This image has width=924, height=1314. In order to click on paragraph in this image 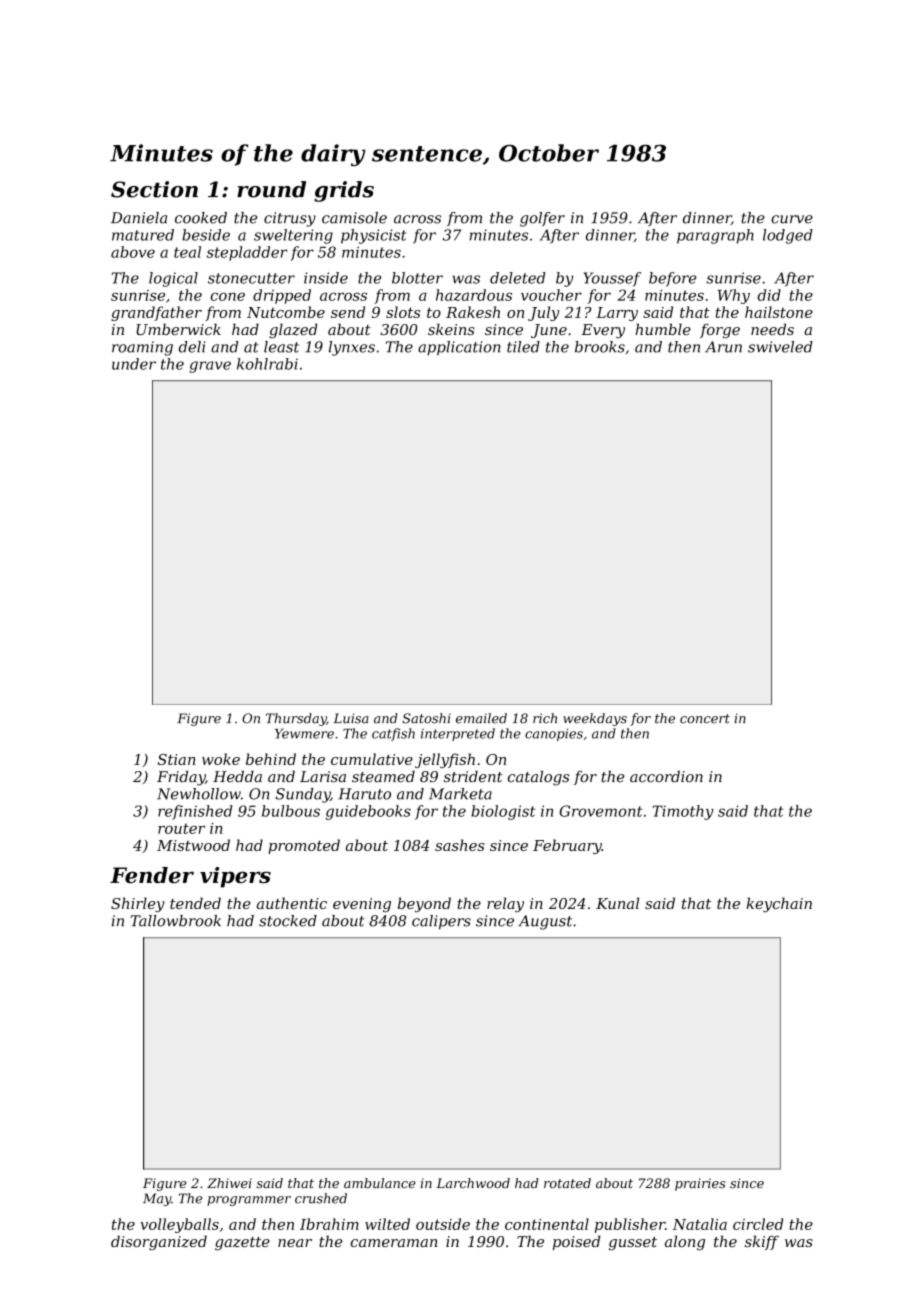, I will do `click(715, 236)`.
